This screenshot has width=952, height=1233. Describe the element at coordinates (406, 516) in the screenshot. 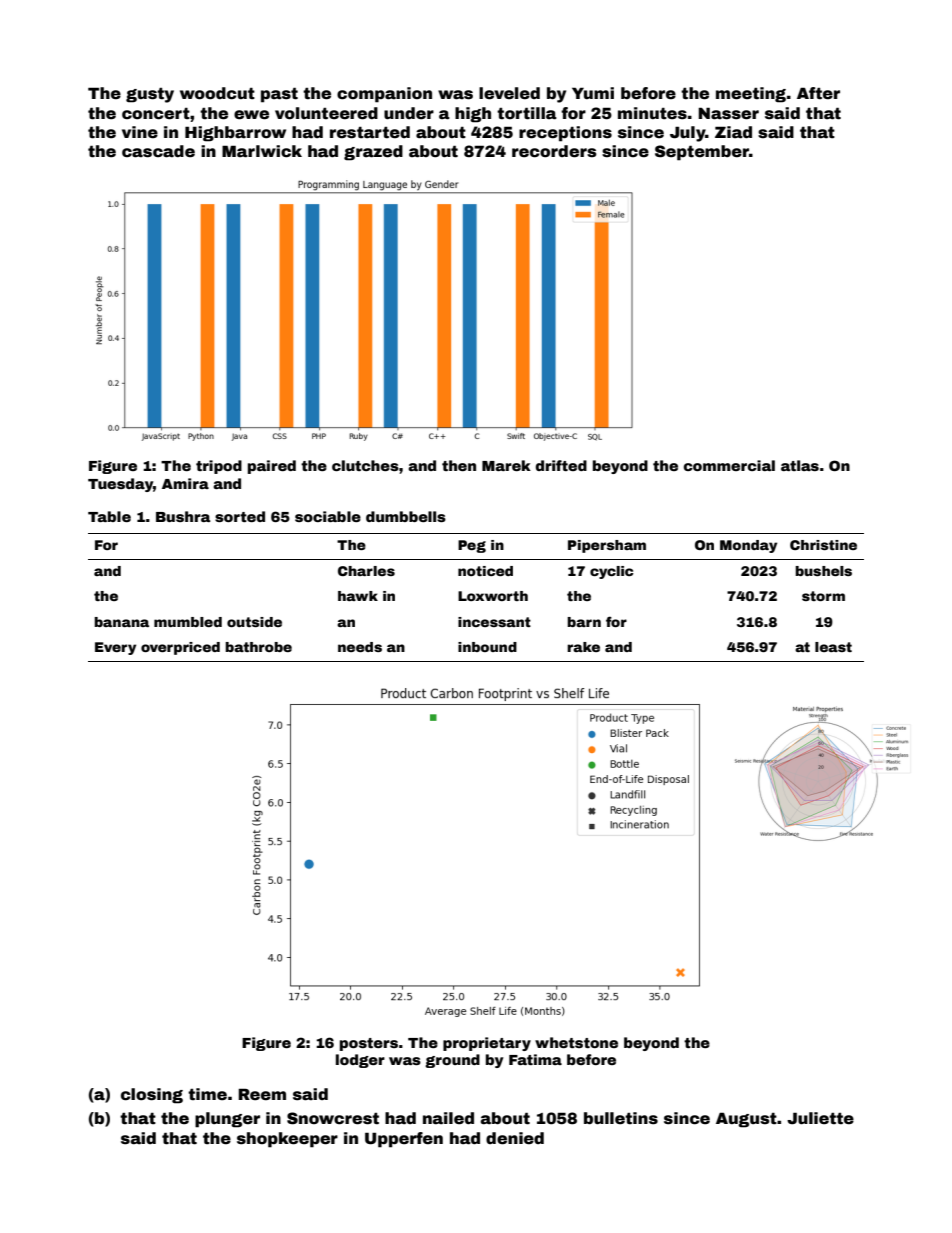

I see `dumbbells` at that location.
